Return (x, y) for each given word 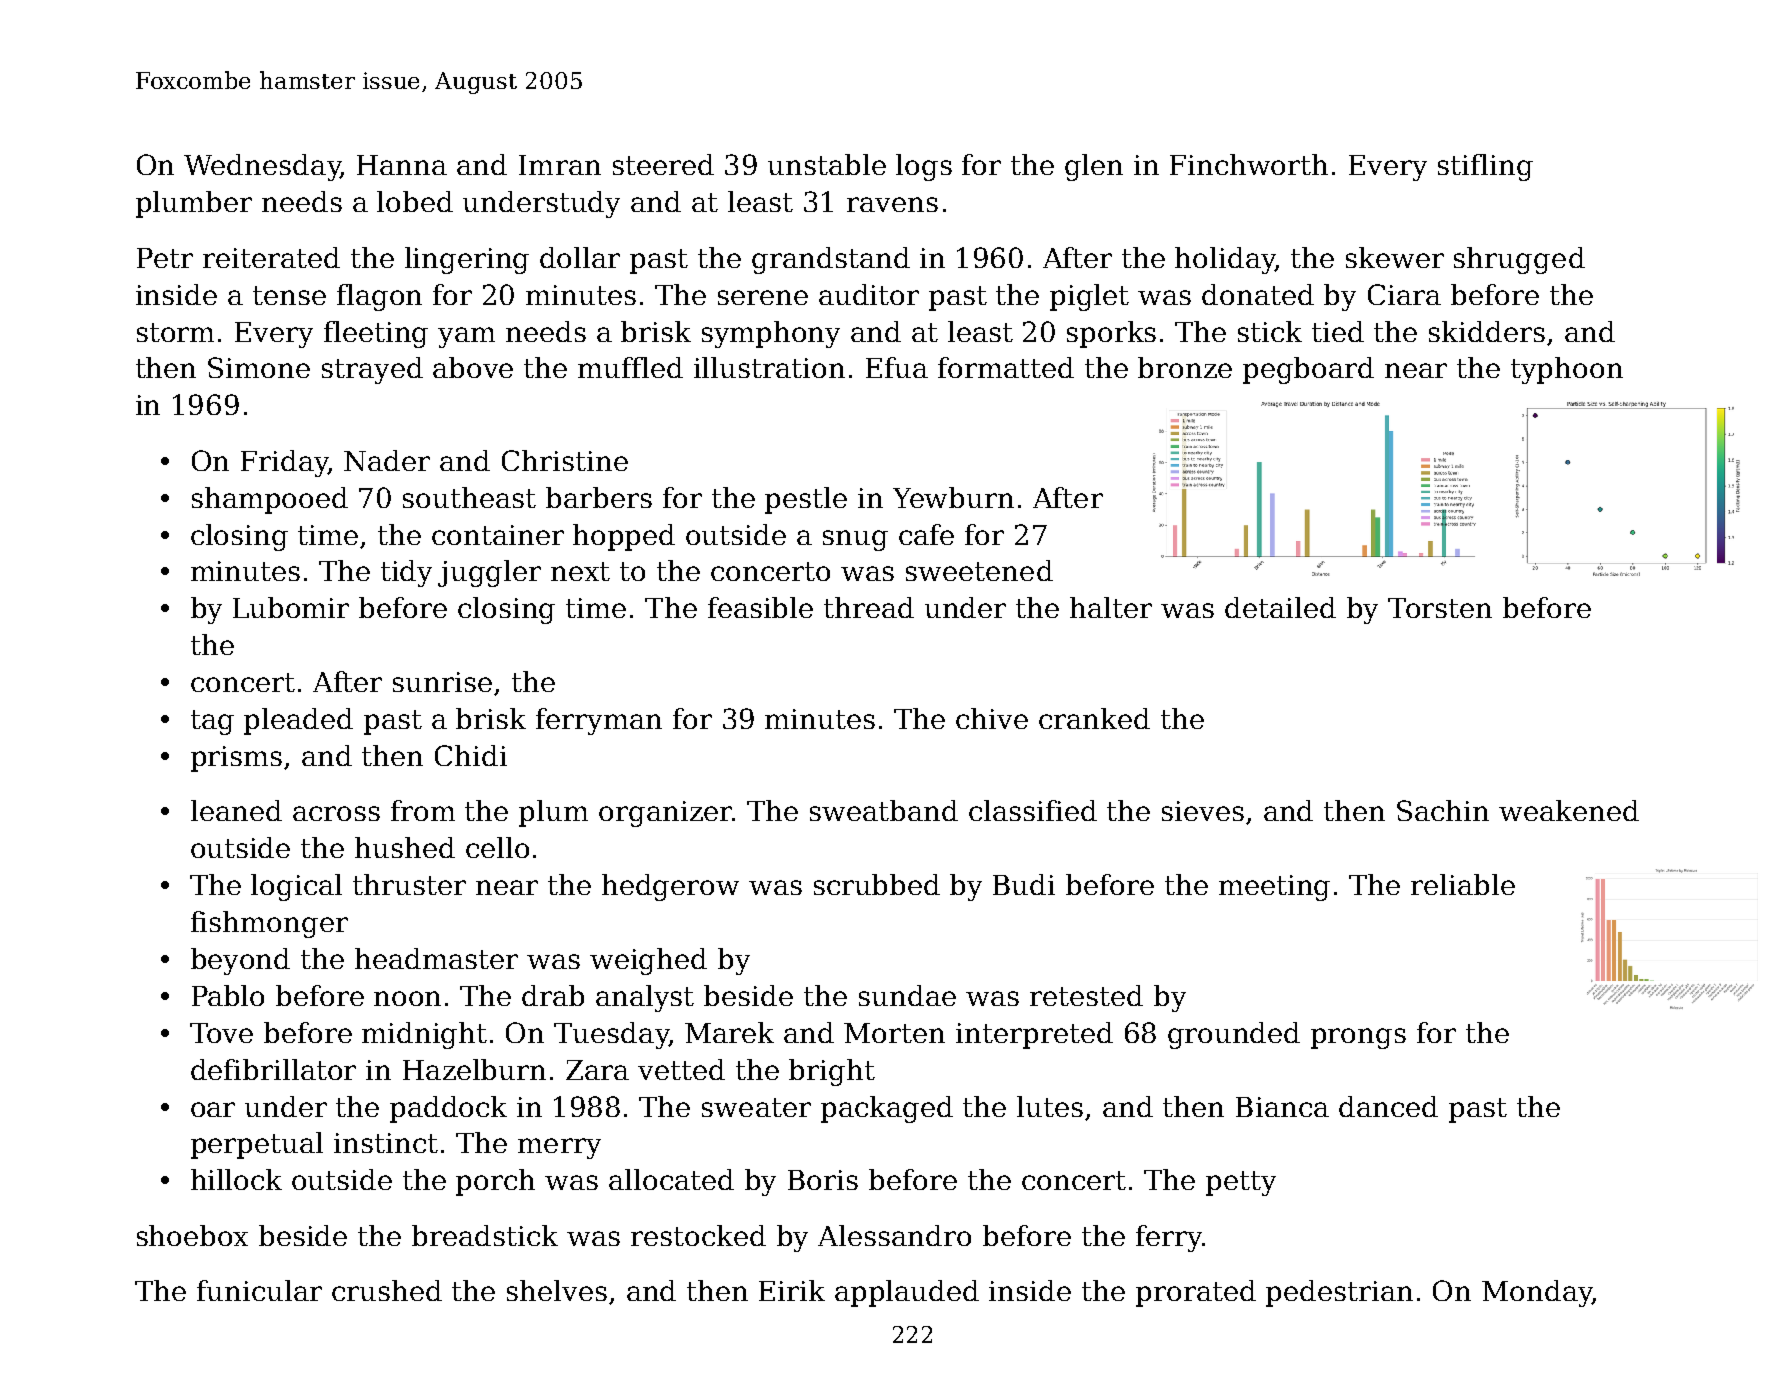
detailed (1280, 607)
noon (407, 998)
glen (1094, 167)
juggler (489, 573)
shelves (557, 1290)
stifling (1485, 167)
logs (924, 167)
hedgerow (670, 887)
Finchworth (1249, 164)
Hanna (402, 165)
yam (466, 337)
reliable (1463, 884)
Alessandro (894, 1235)
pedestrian (1339, 1293)
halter (1111, 607)
